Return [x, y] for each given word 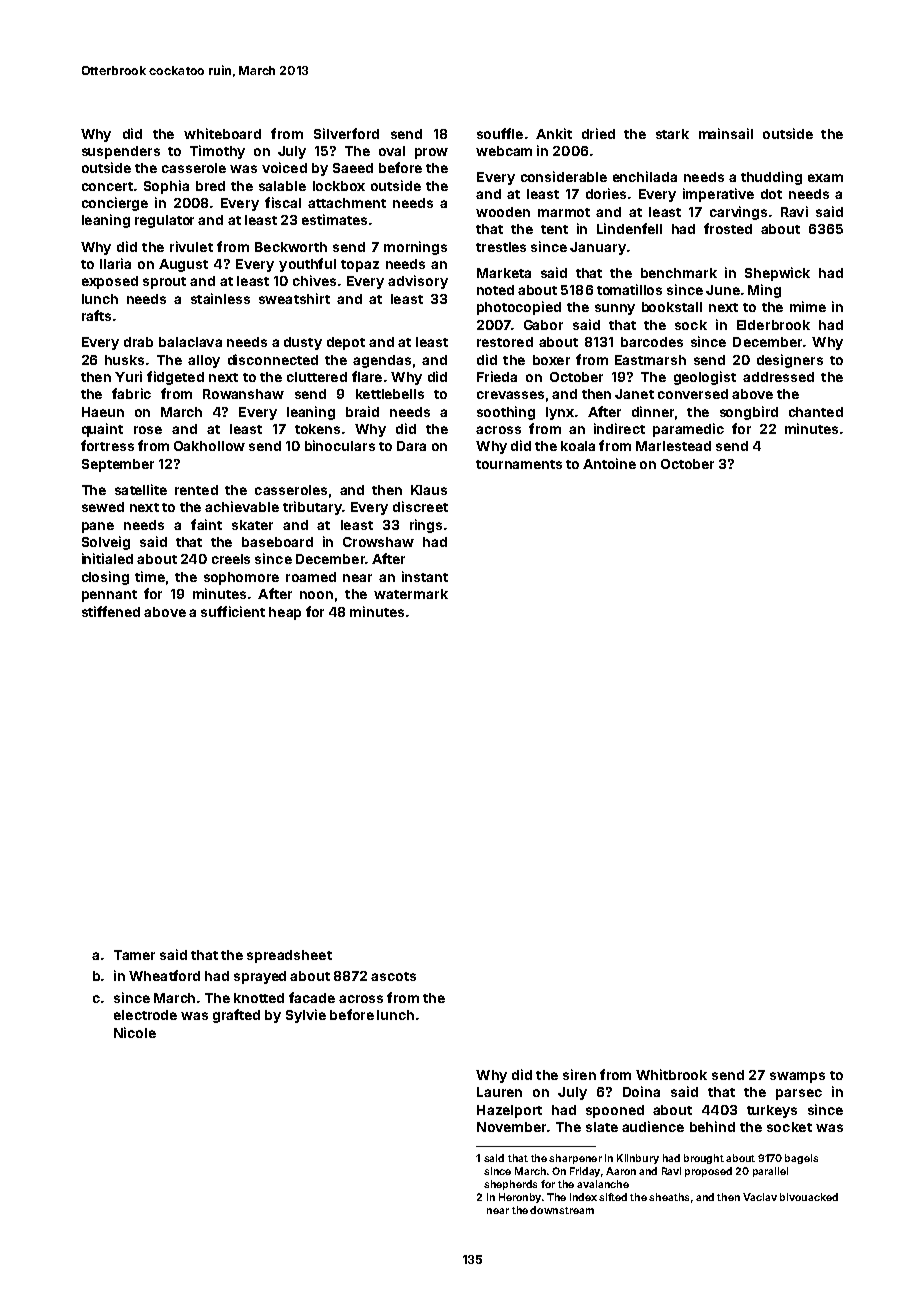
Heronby [520, 1198]
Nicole [135, 1032]
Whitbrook [671, 1074]
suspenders [121, 152]
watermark [411, 594]
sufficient [233, 611]
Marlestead [673, 446]
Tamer [134, 955]
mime [808, 306]
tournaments [519, 464]
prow [431, 153]
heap [285, 613]
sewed [103, 507]
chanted [816, 412]
